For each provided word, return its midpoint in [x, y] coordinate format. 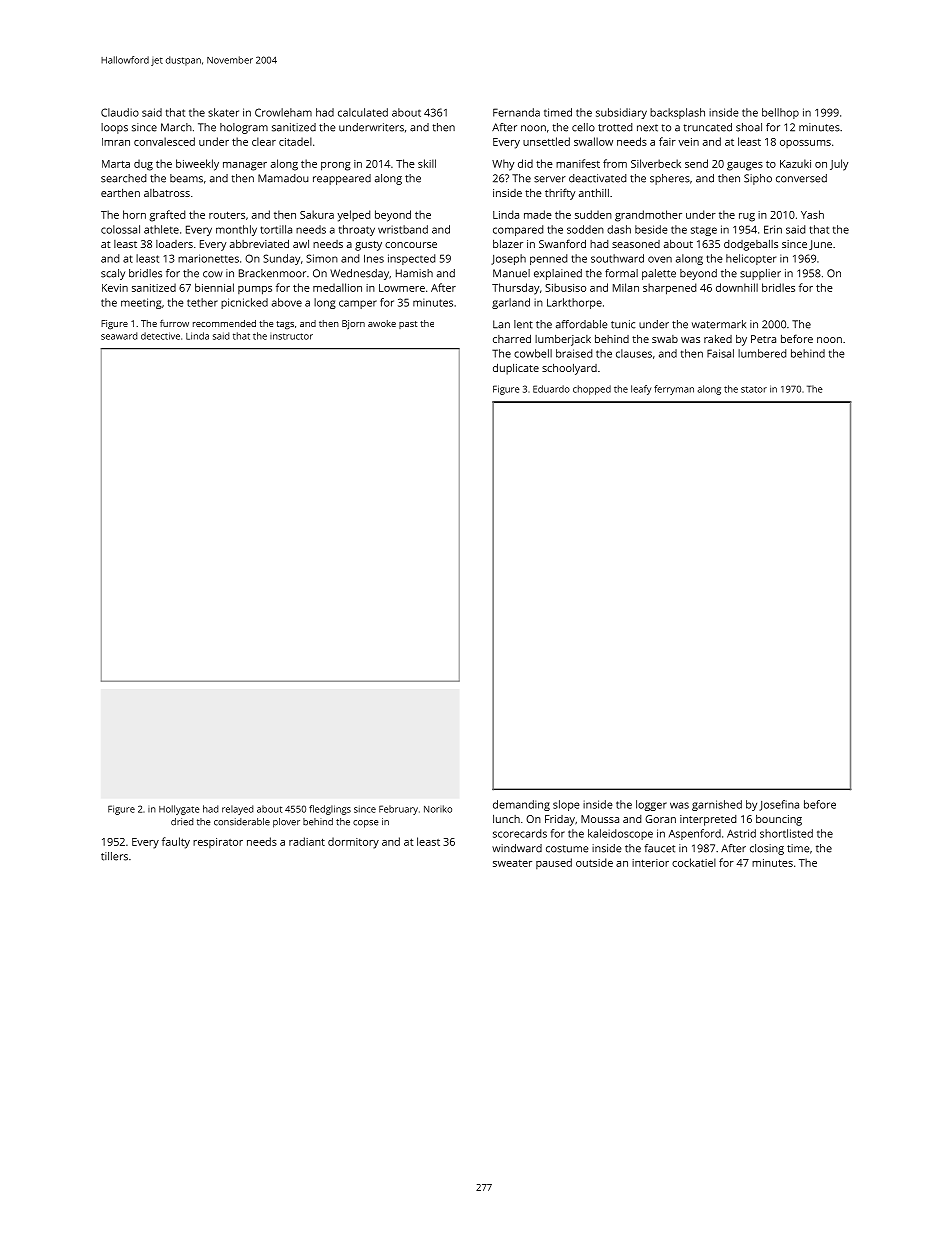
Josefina [779, 805]
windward [517, 848]
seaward [119, 336]
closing [767, 849]
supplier [760, 274]
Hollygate [179, 810]
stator [754, 389]
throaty [357, 230]
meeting [141, 303]
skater [223, 112]
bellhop [780, 113]
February [398, 810]
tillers [114, 856]
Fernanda [516, 112]
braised [574, 353]
